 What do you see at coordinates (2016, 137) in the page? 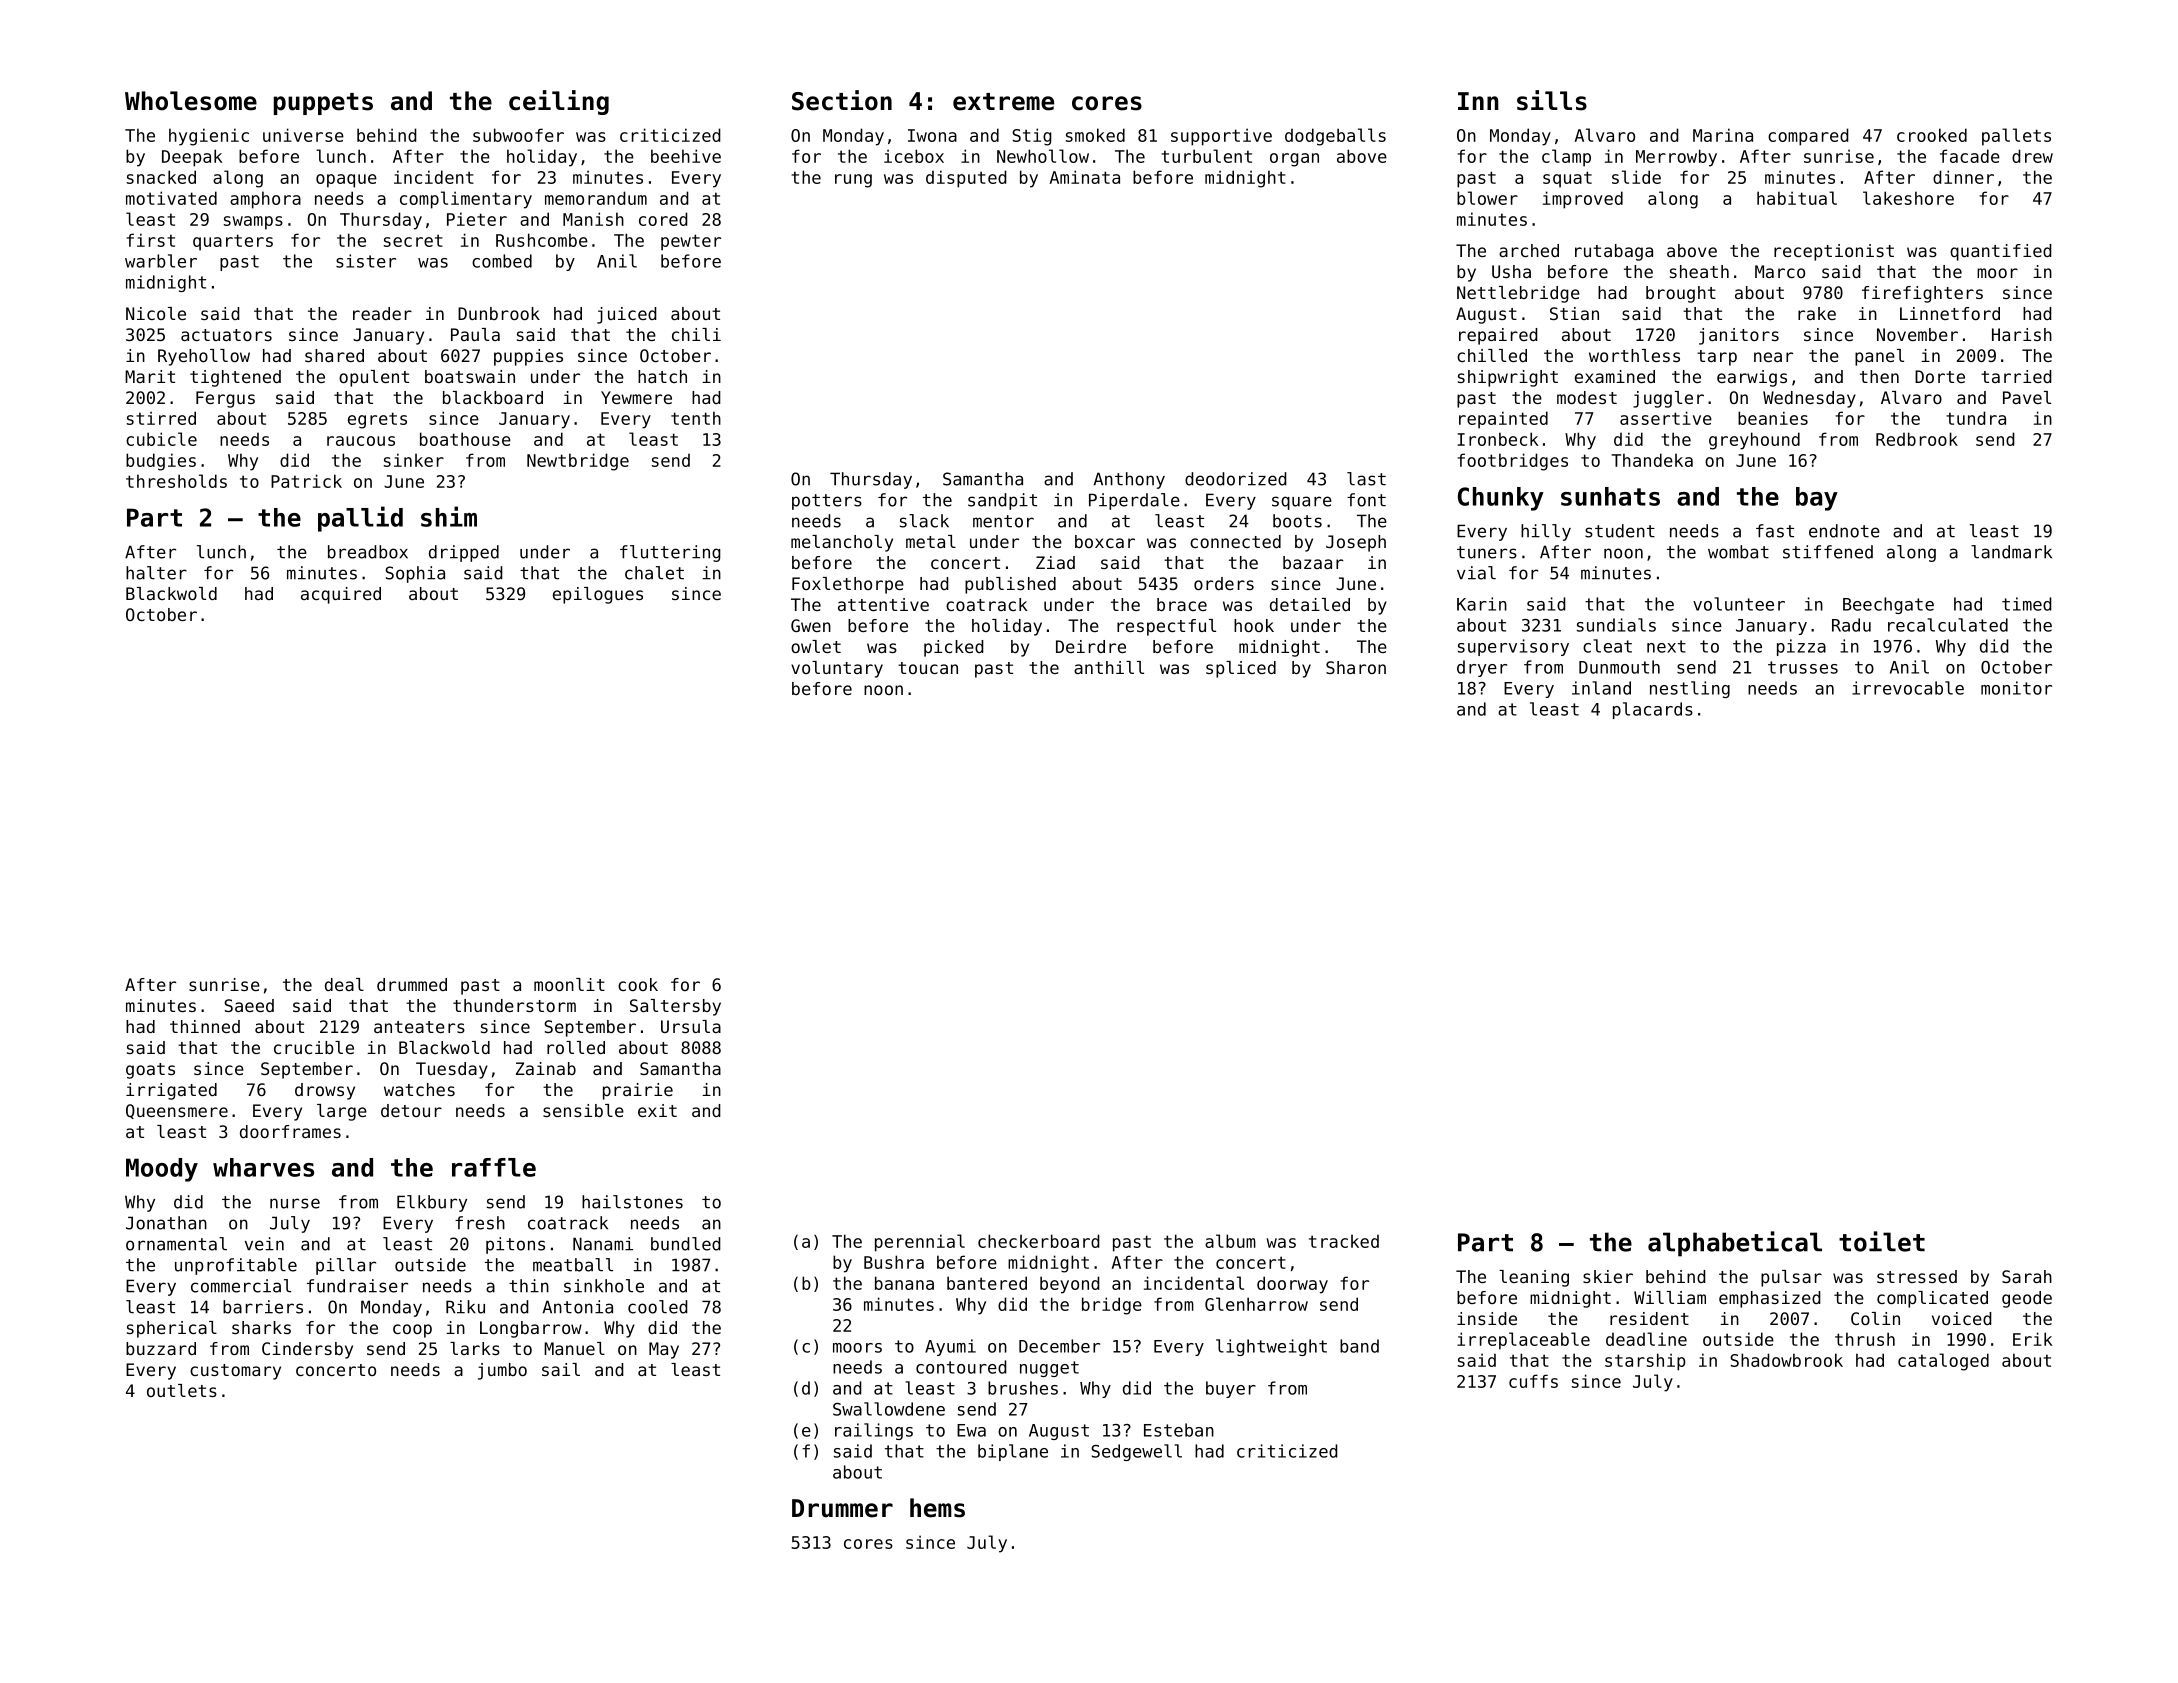
I see `pallets` at bounding box center [2016, 137].
